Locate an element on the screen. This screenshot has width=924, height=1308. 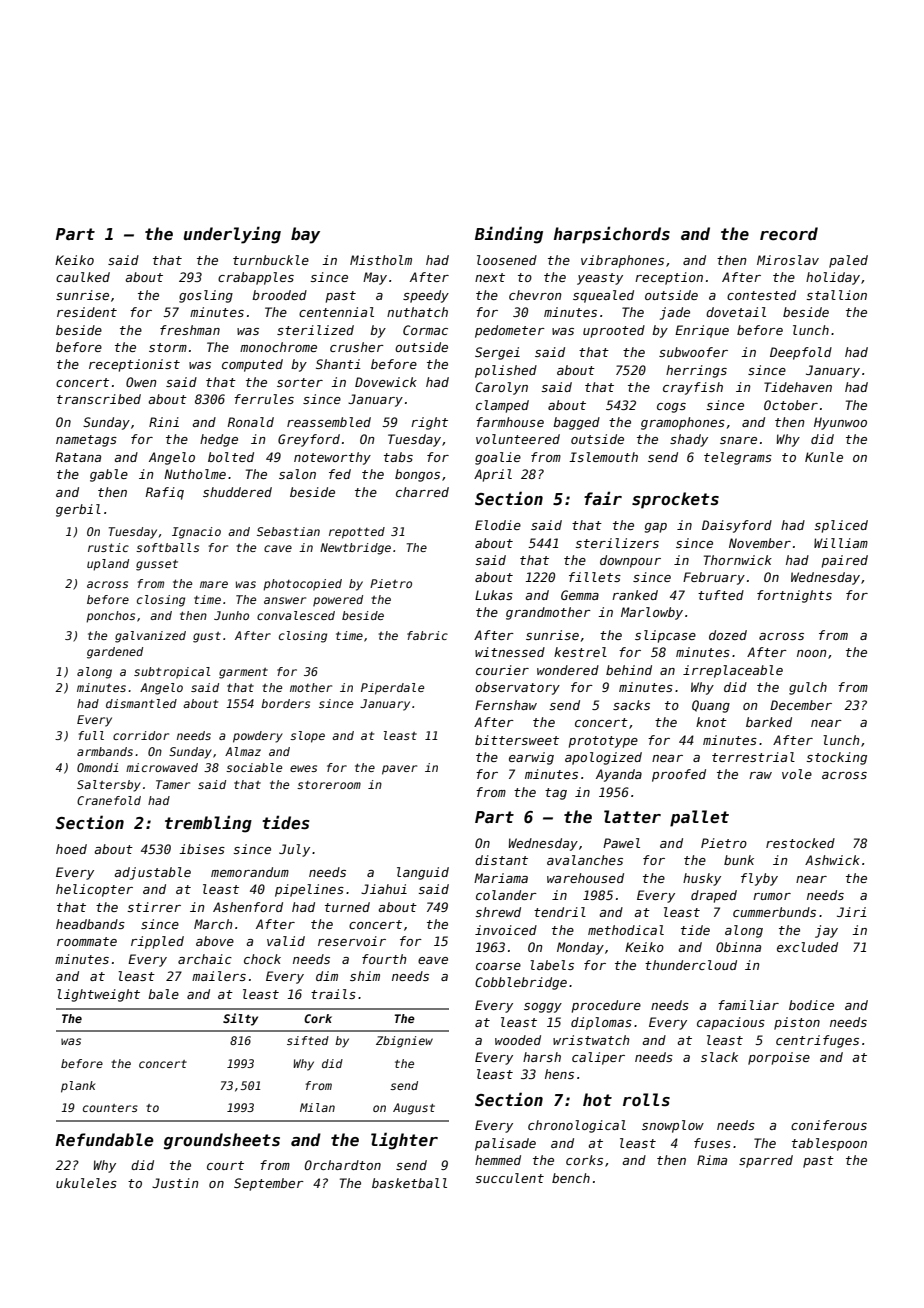
roommate is located at coordinates (87, 941).
